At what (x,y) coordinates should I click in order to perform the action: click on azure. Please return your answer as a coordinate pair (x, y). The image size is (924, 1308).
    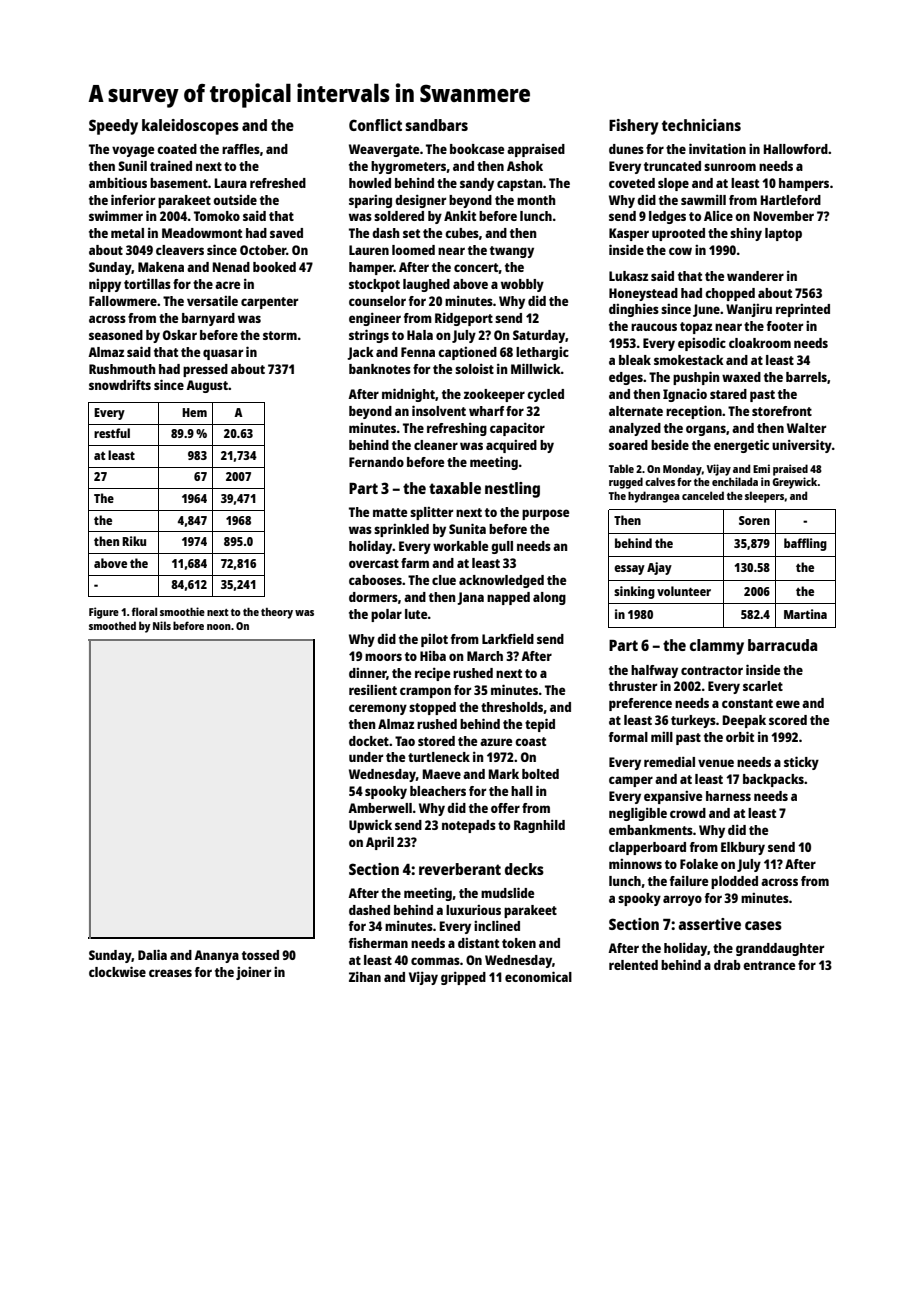
    Looking at the image, I should click on (496, 742).
